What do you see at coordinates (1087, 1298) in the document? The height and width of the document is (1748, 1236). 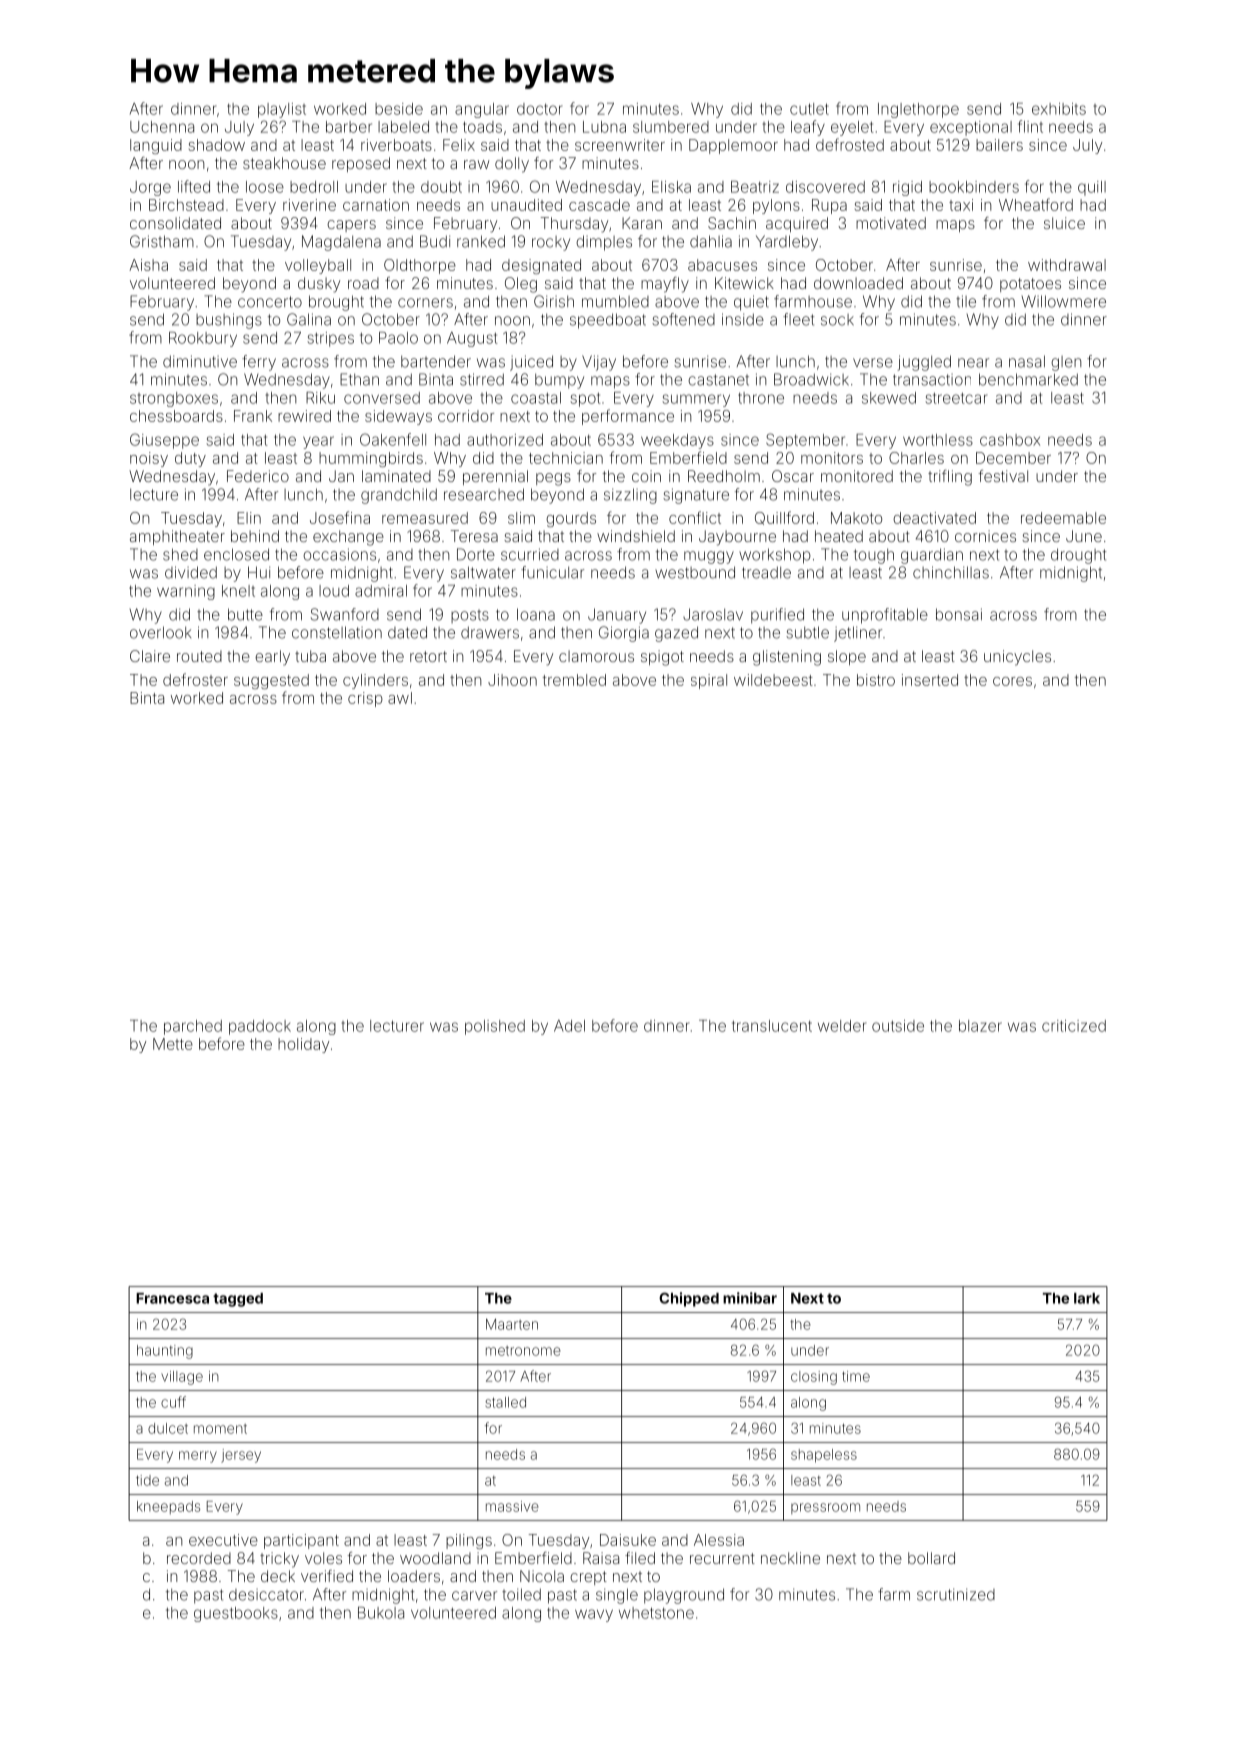 I see `lark` at bounding box center [1087, 1298].
